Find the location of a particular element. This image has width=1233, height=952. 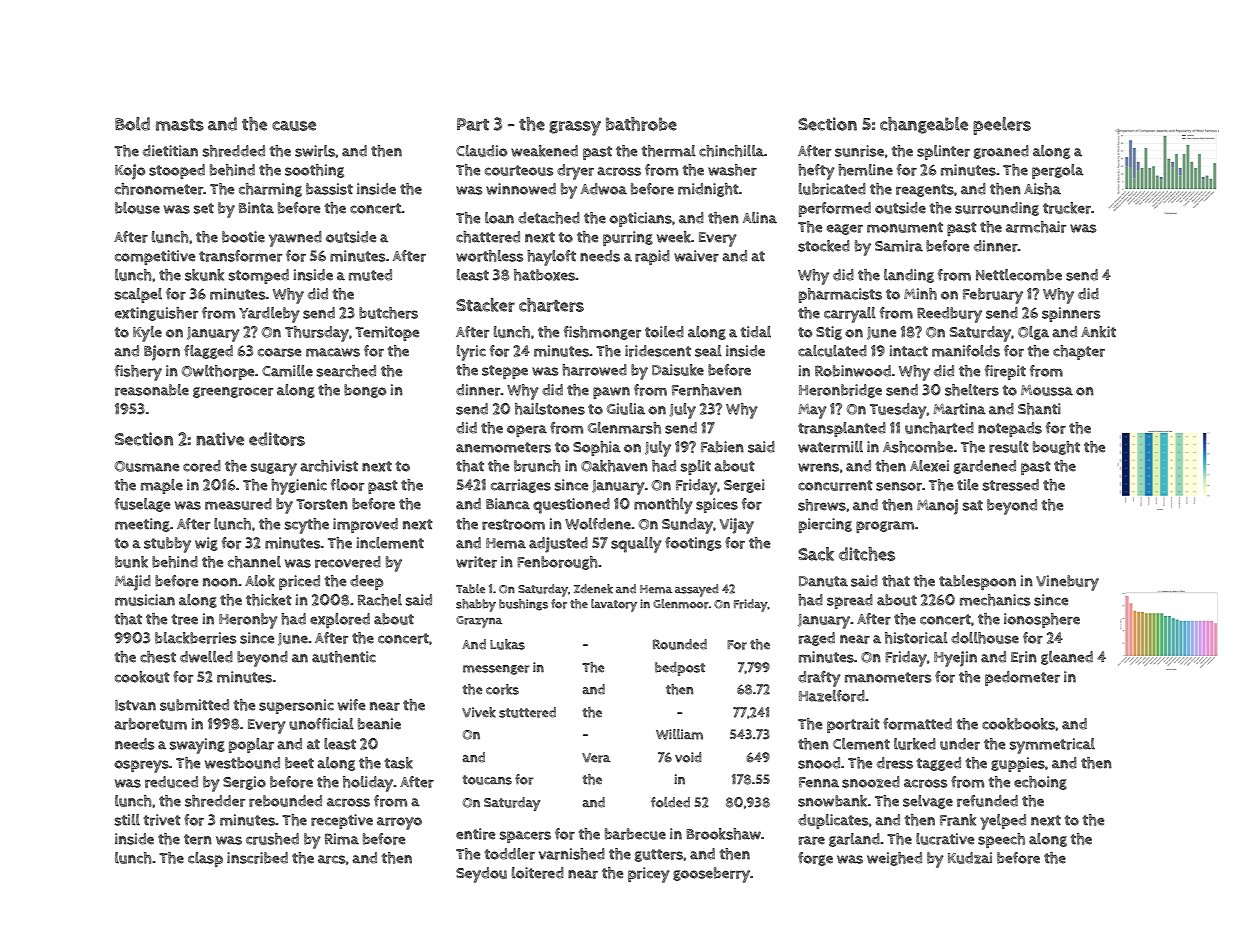

carryall is located at coordinates (850, 315).
